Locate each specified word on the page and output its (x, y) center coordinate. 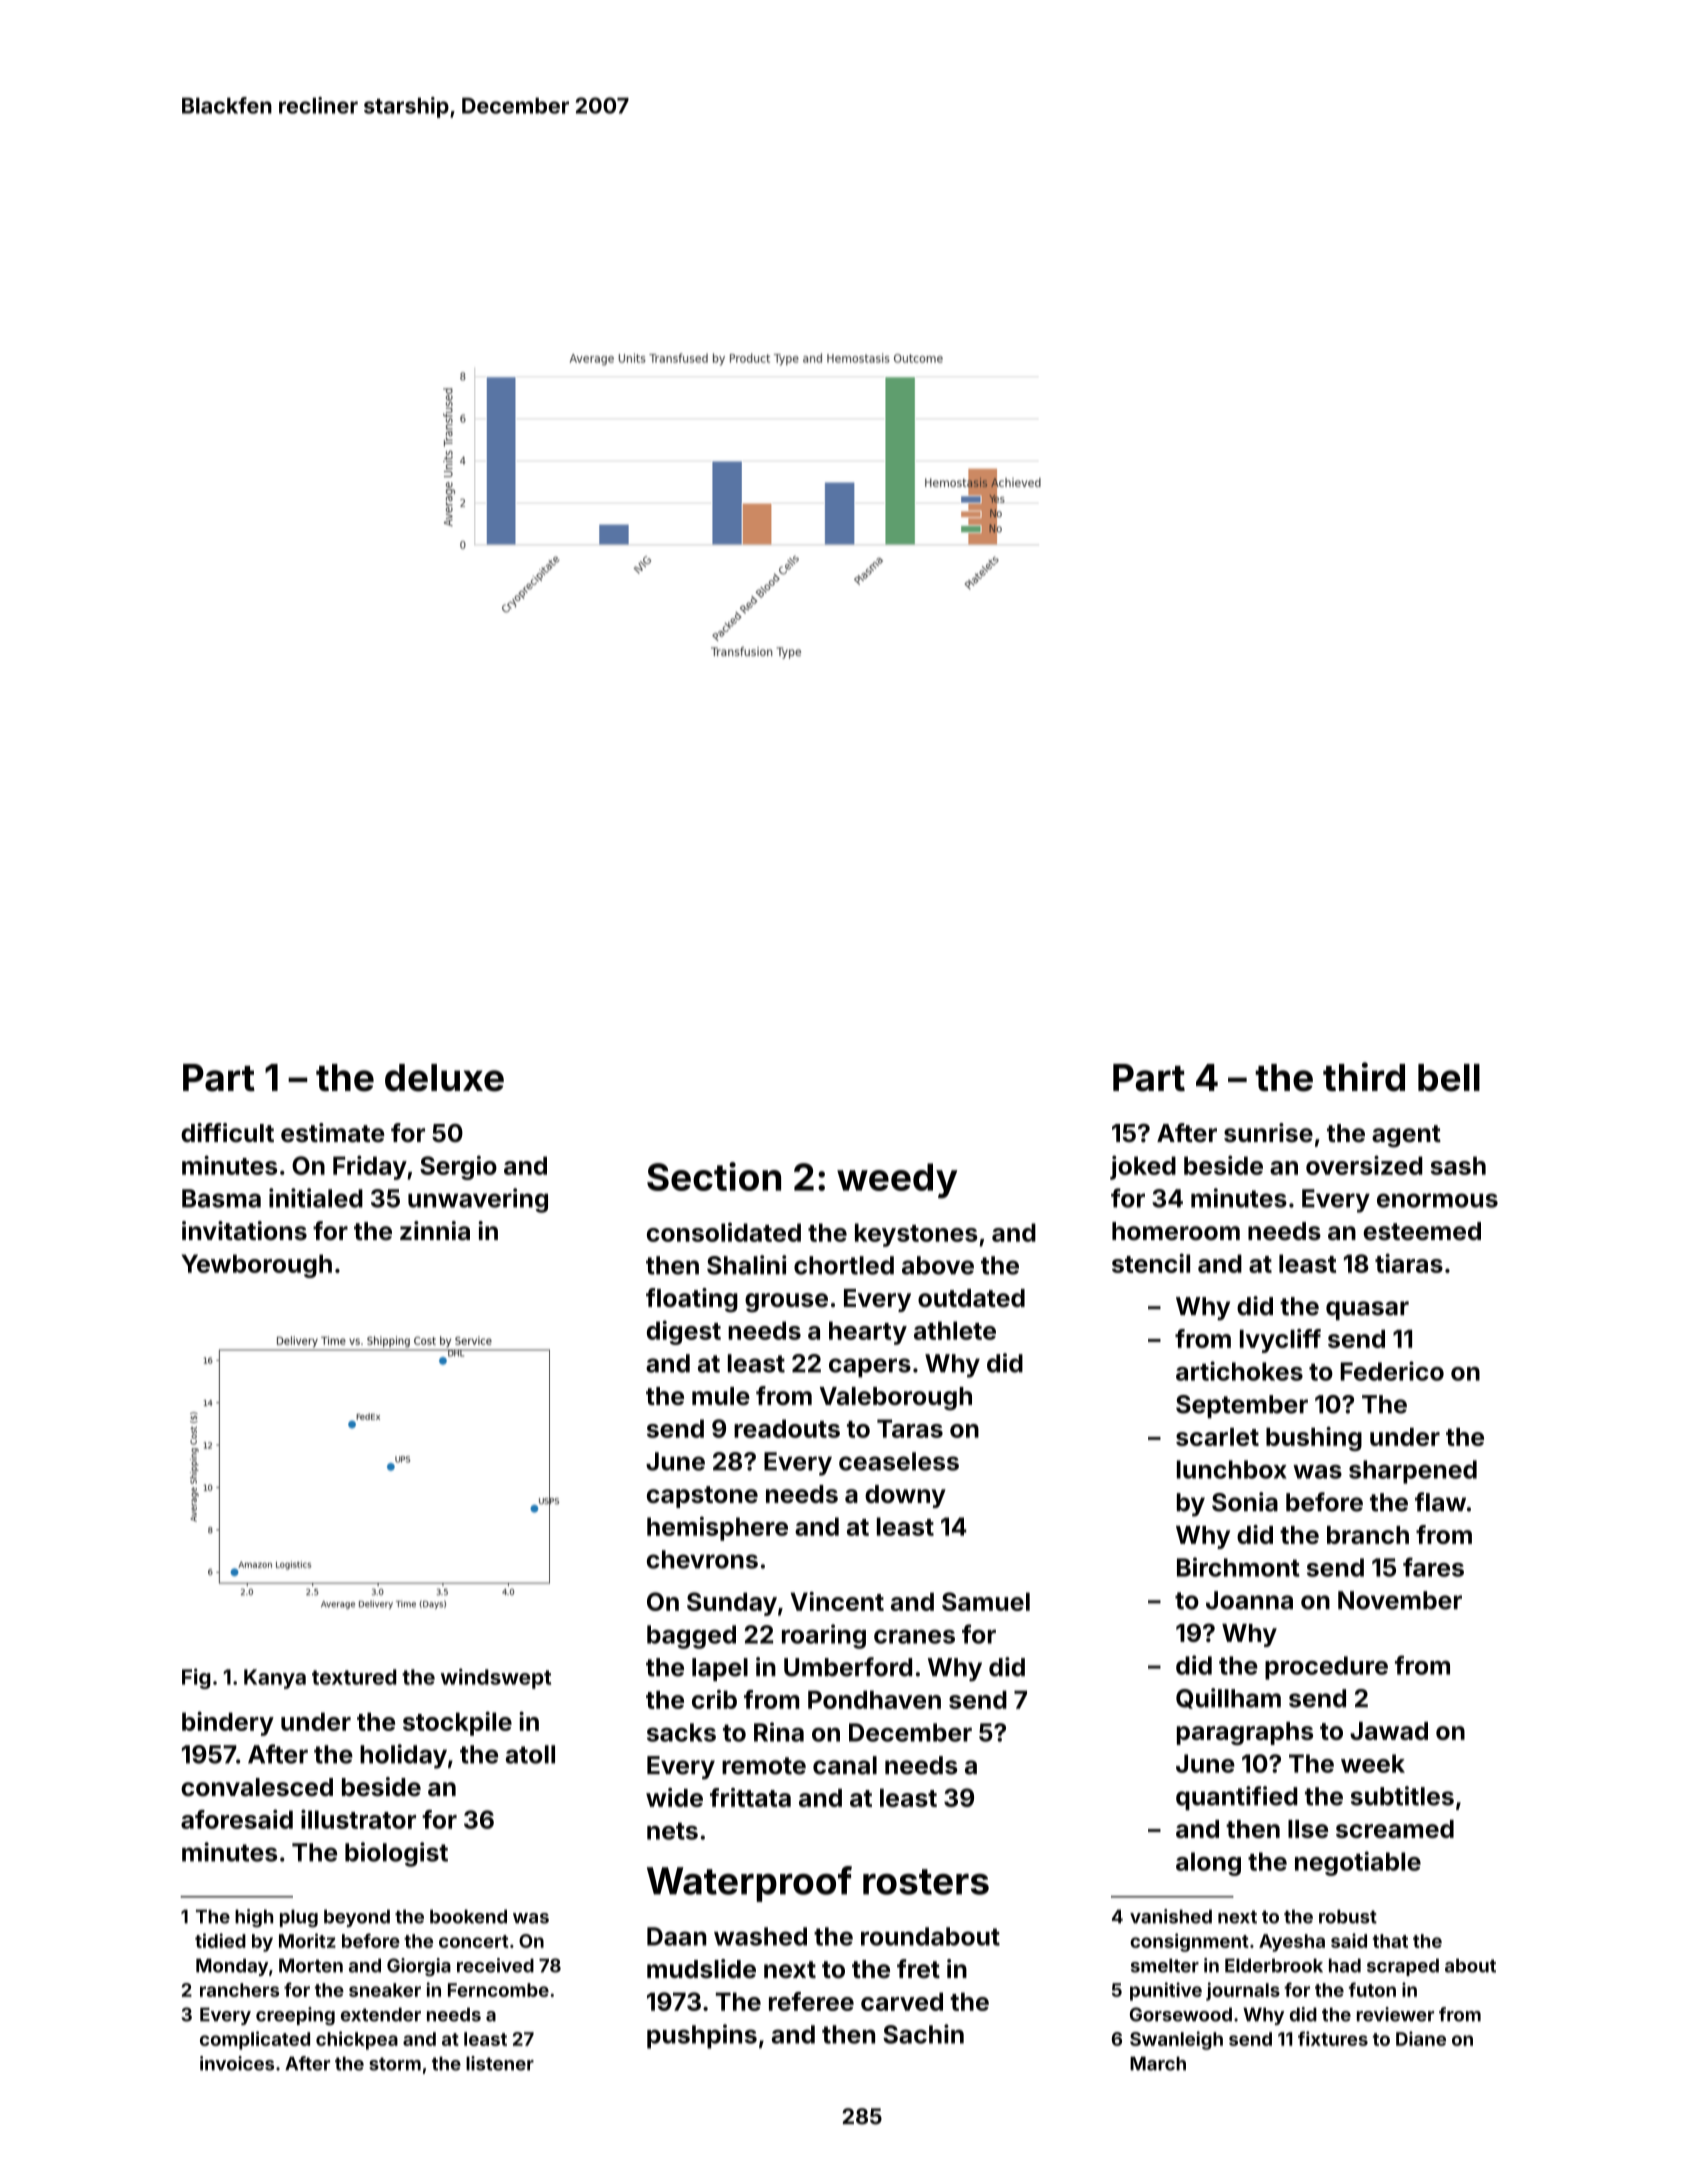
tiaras (1409, 1263)
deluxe (444, 1078)
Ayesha (1292, 1943)
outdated (971, 1298)
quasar (1367, 1310)
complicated (255, 2040)
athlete (955, 1330)
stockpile (457, 1723)
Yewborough (257, 1266)
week (1373, 1763)
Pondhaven (874, 1699)
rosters (926, 1882)
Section (714, 1176)
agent (1406, 1136)
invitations (244, 1231)
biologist (396, 1854)
